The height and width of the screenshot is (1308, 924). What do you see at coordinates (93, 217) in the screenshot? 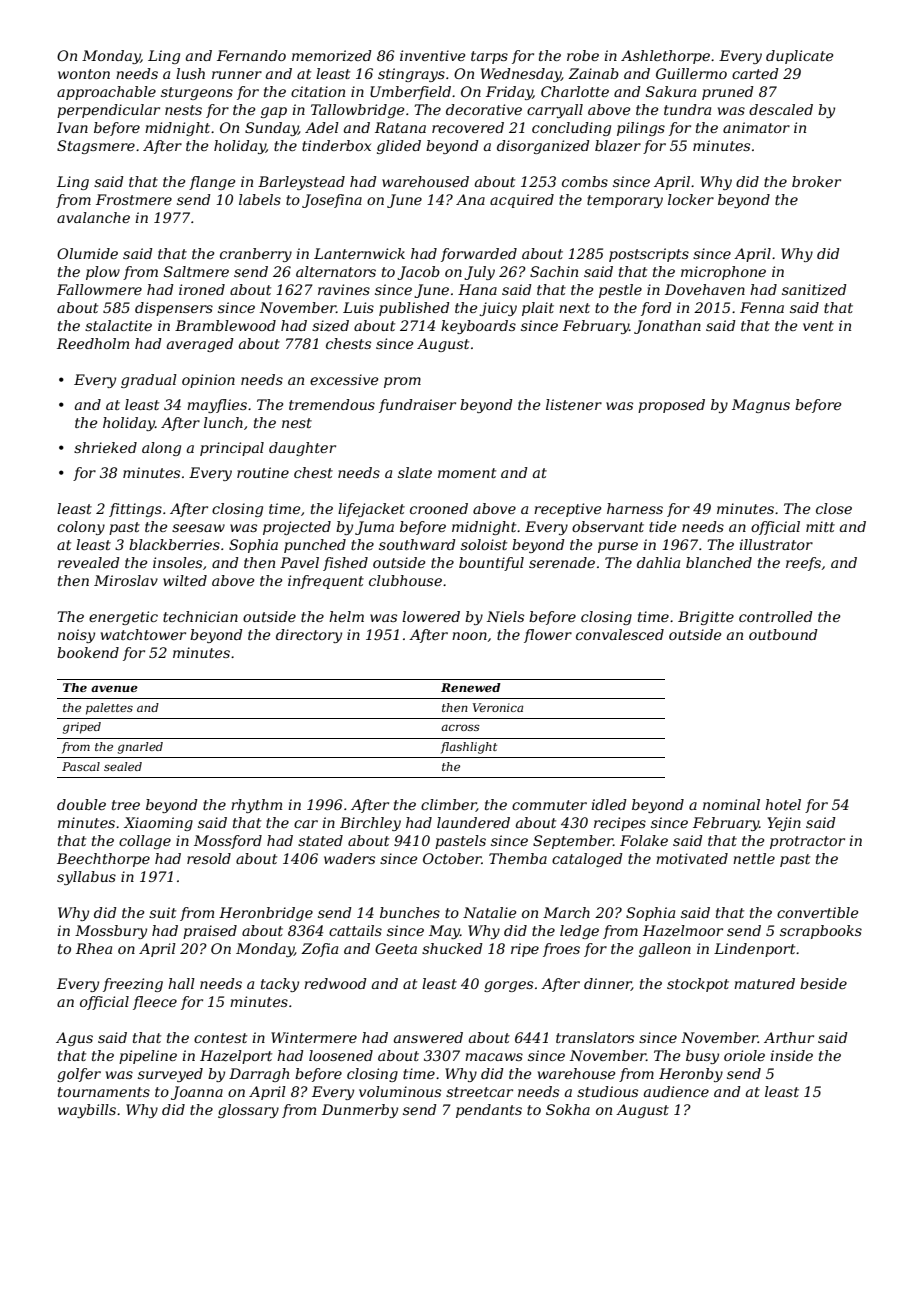
I see `avalanche` at bounding box center [93, 217].
